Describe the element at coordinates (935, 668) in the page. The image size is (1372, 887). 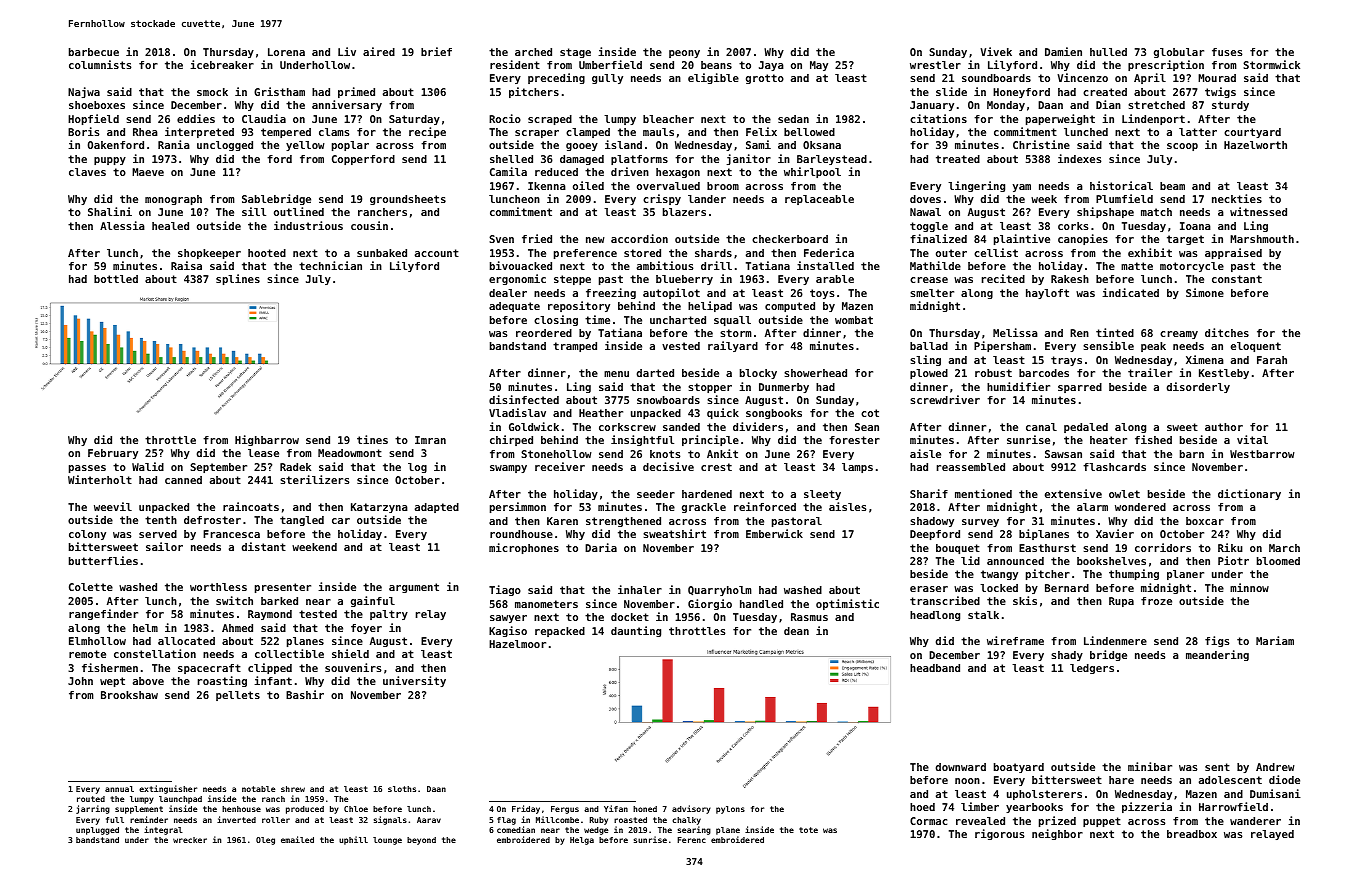
I see `headband` at that location.
